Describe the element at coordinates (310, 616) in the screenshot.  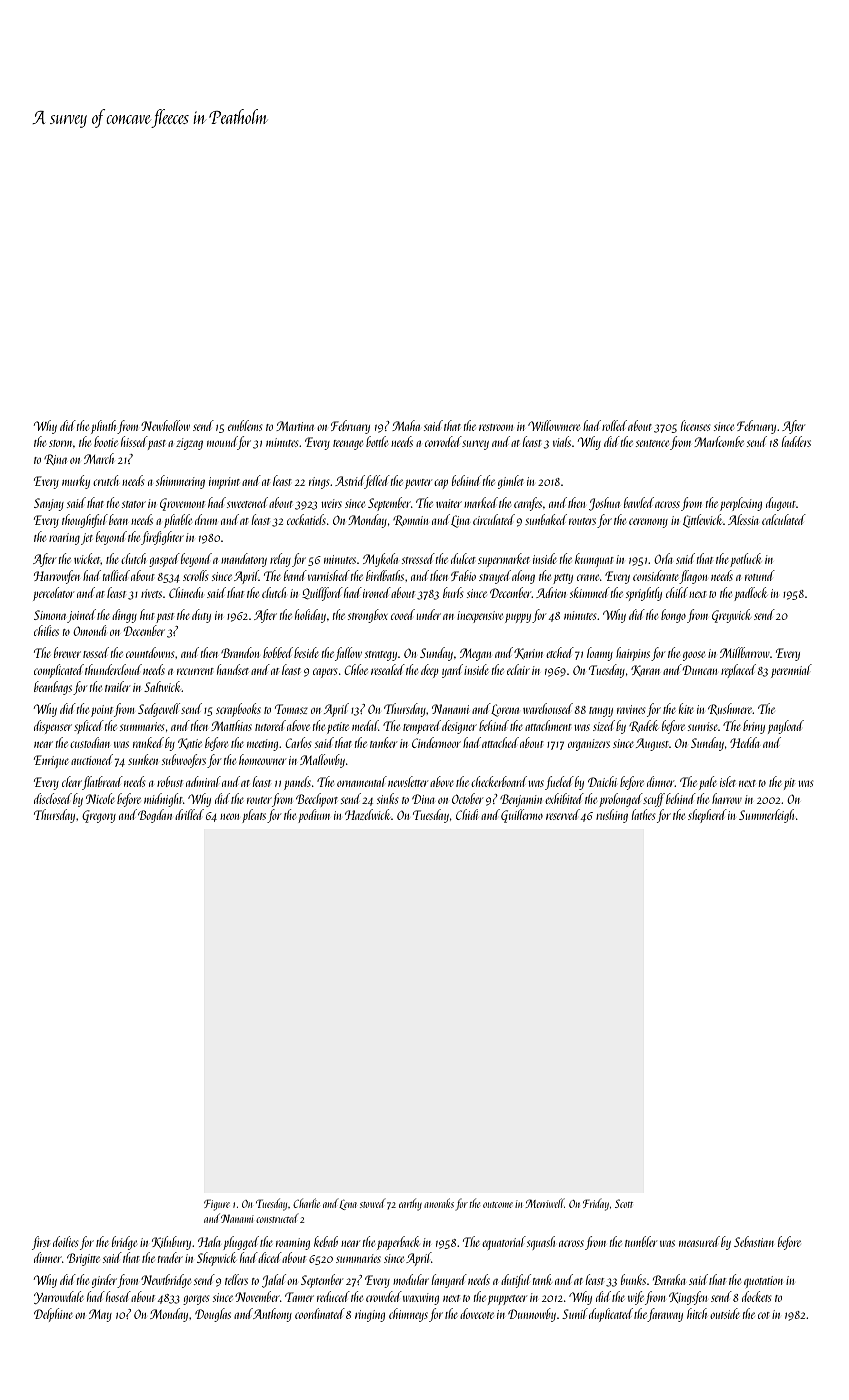
I see `holiday` at that location.
